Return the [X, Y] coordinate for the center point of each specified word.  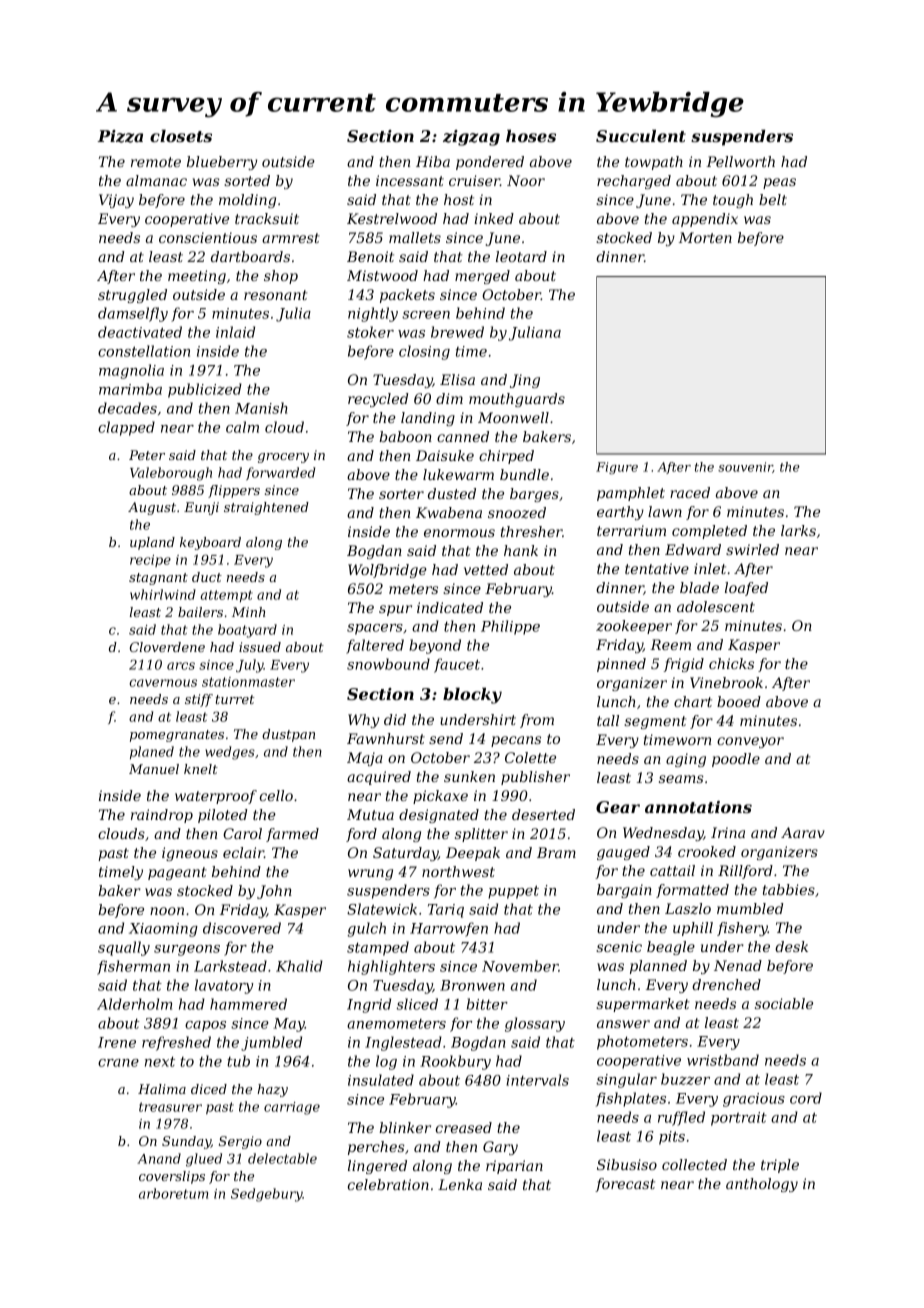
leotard [521, 256]
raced [690, 492]
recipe [150, 561]
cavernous [163, 683]
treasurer [170, 1107]
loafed [746, 589]
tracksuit [267, 218]
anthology [762, 1185]
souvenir [745, 467]
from [537, 721]
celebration [388, 1184]
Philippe [510, 627]
